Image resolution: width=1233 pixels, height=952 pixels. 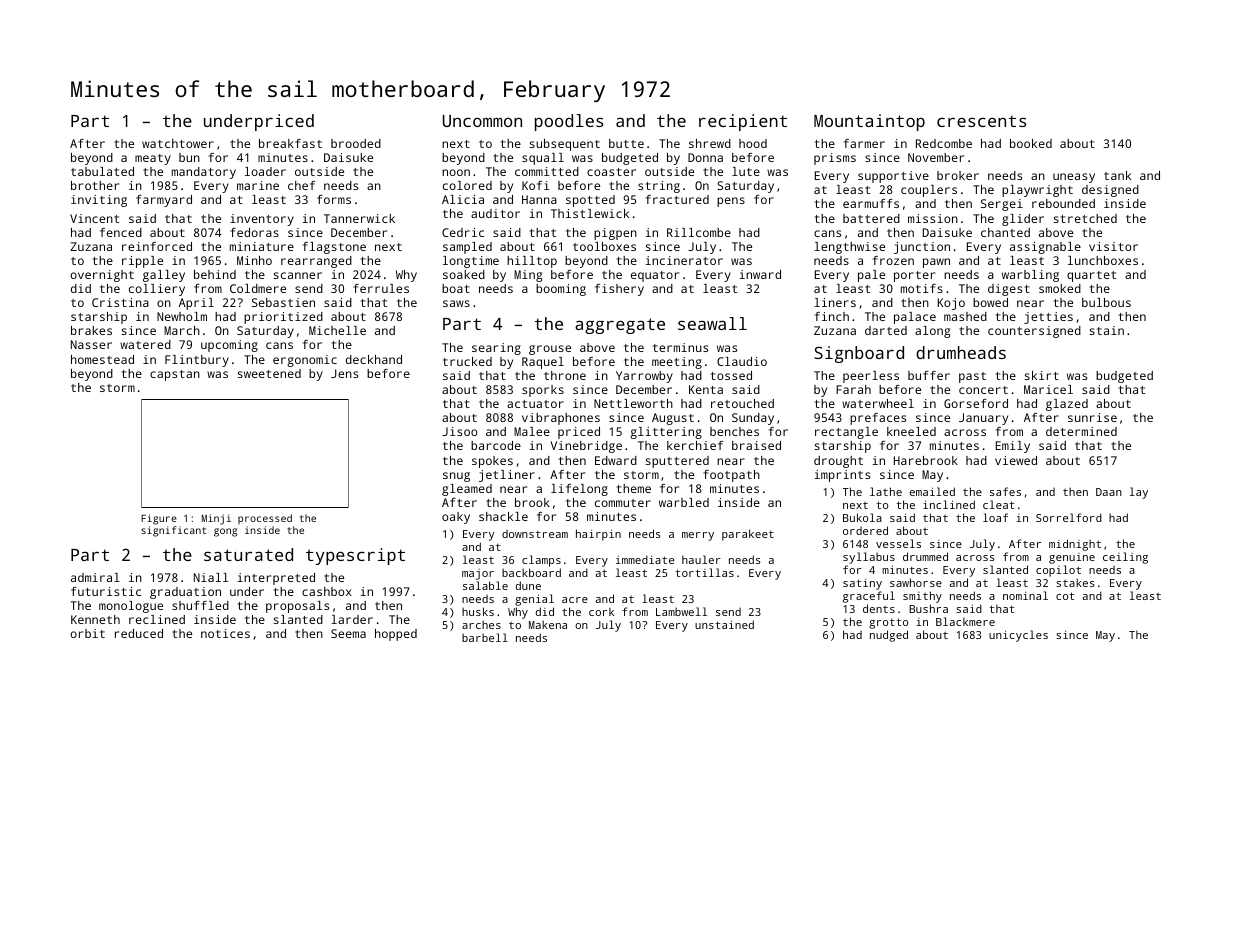 I want to click on orbit, so click(x=87, y=633).
